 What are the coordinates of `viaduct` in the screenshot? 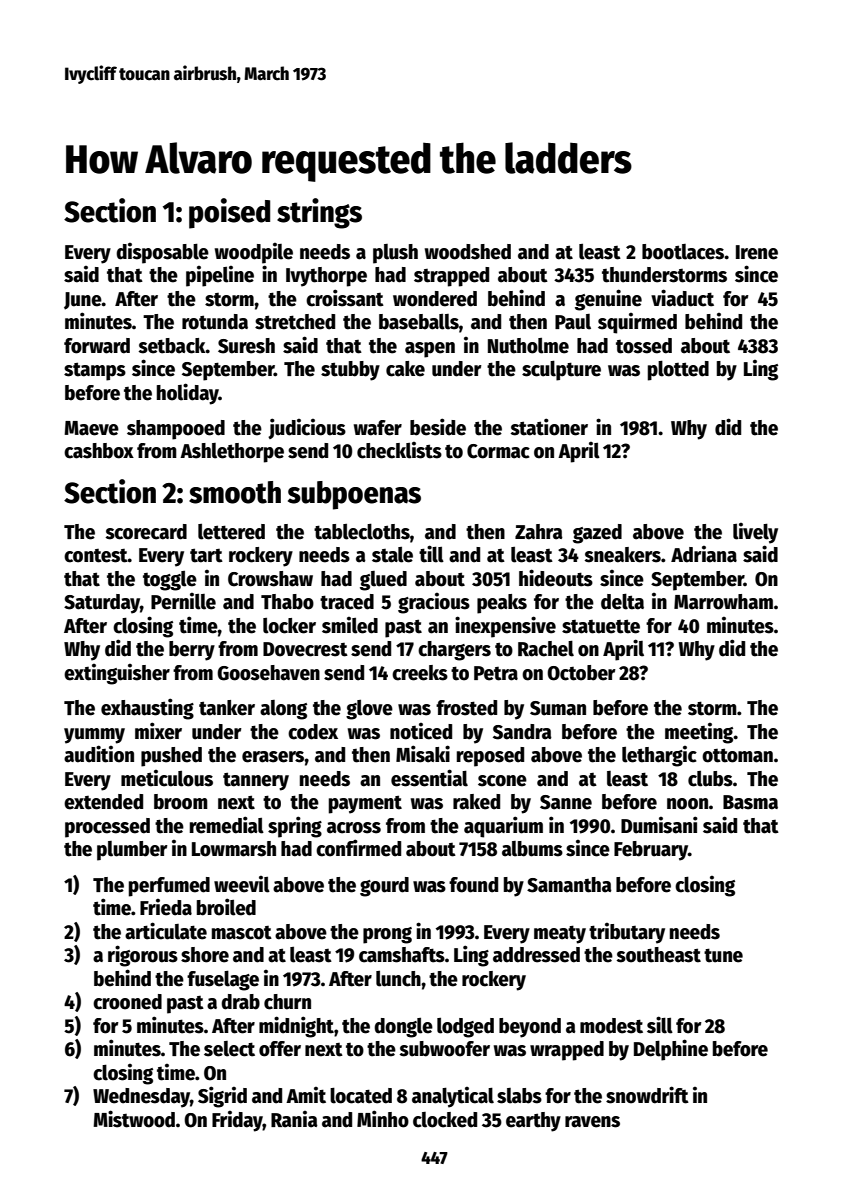 It's located at (682, 298).
